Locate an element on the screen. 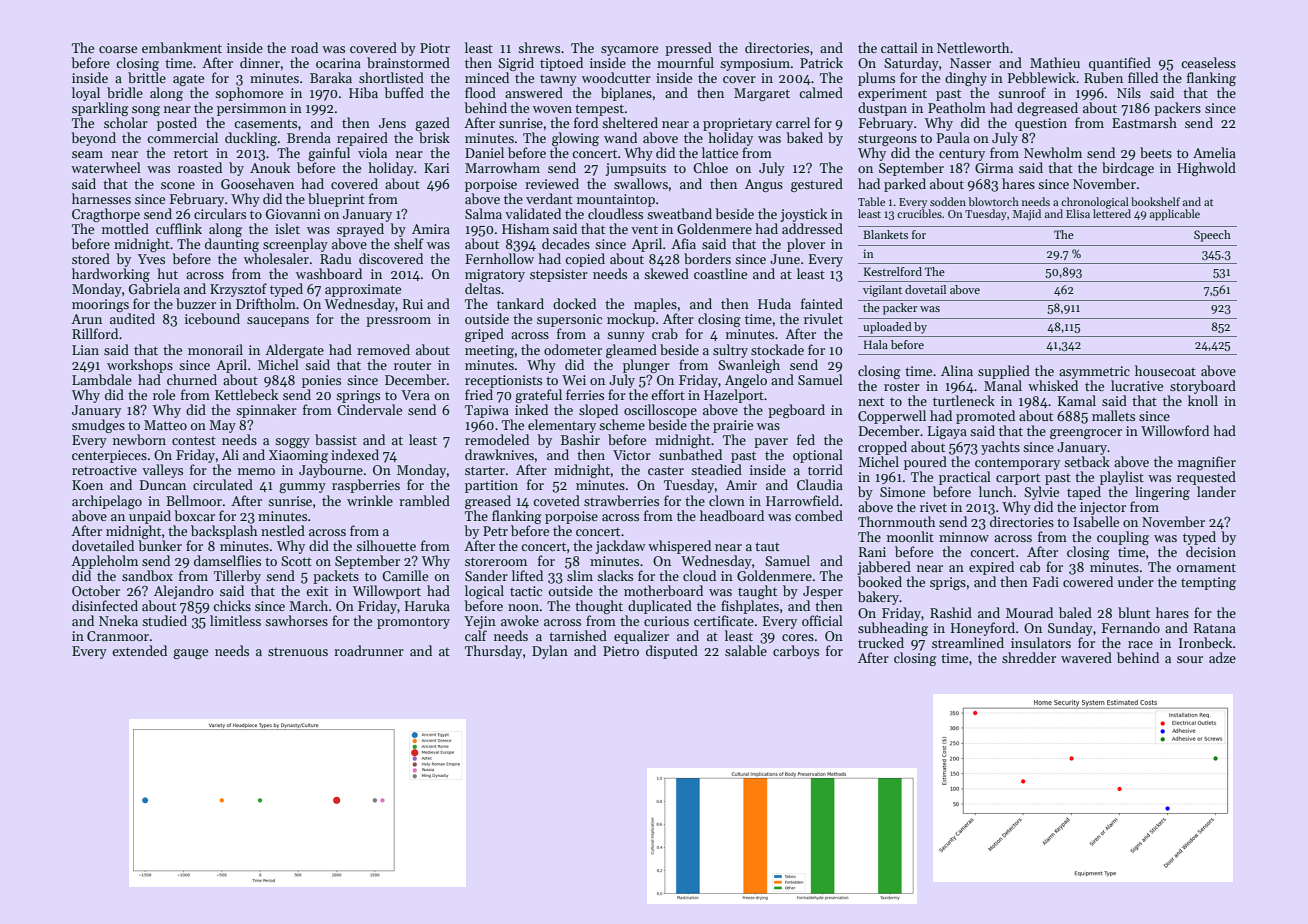 This screenshot has width=1308, height=924. wand is located at coordinates (620, 137).
